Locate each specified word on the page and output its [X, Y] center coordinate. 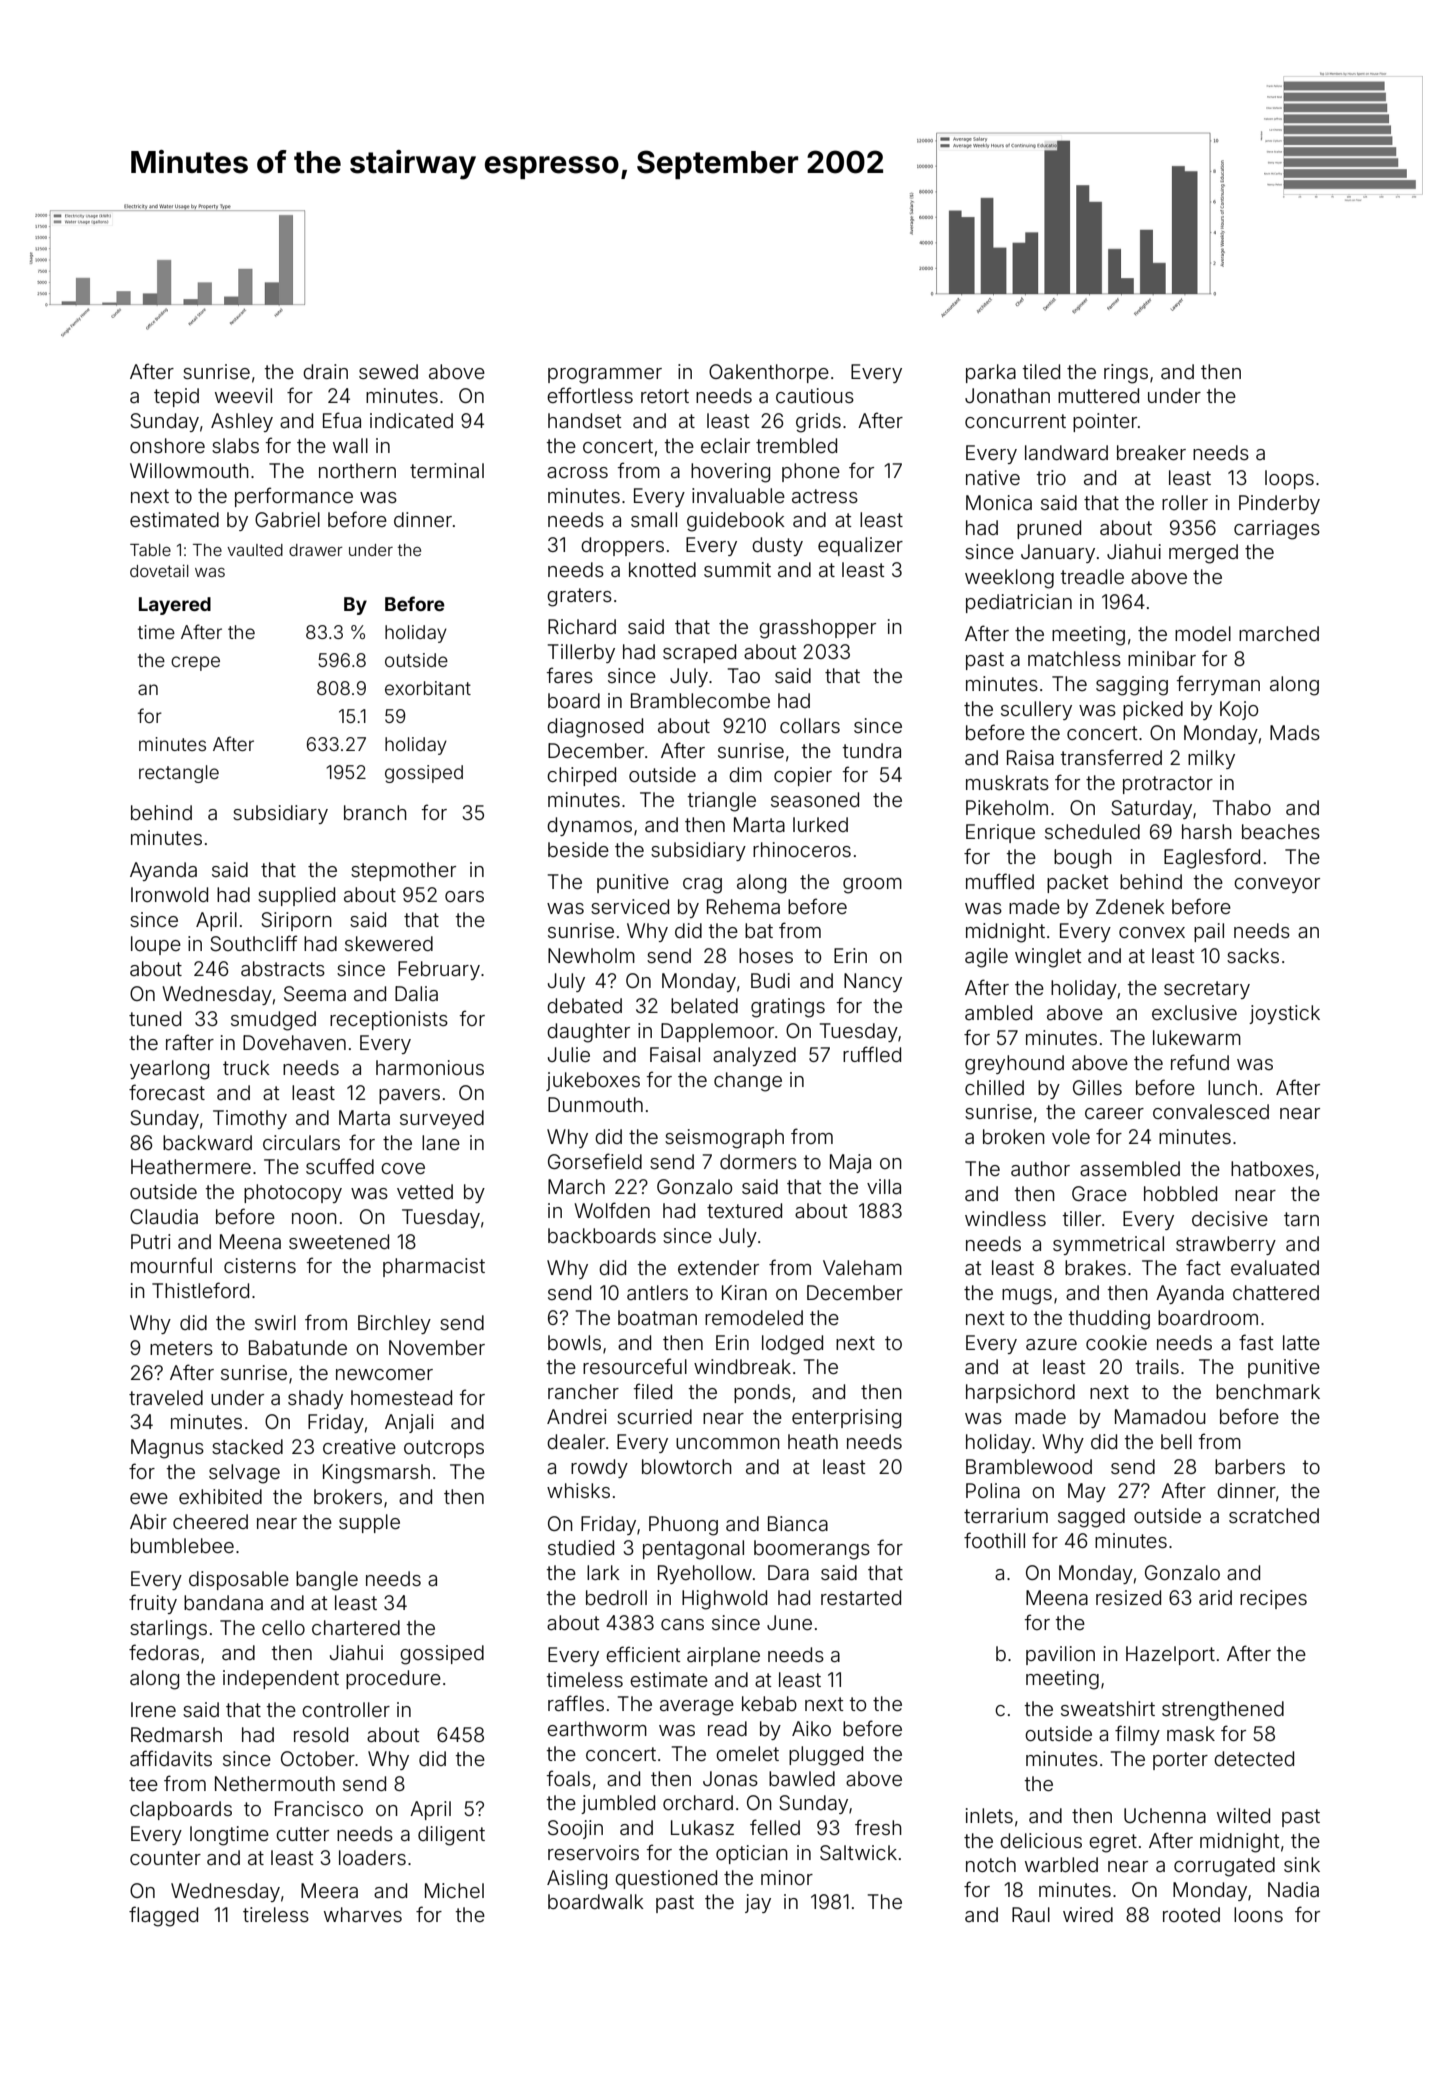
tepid [176, 397]
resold [321, 1734]
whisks [578, 1490]
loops [1289, 479]
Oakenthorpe [769, 373]
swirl [275, 1322]
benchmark [1268, 1391]
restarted [861, 1597]
